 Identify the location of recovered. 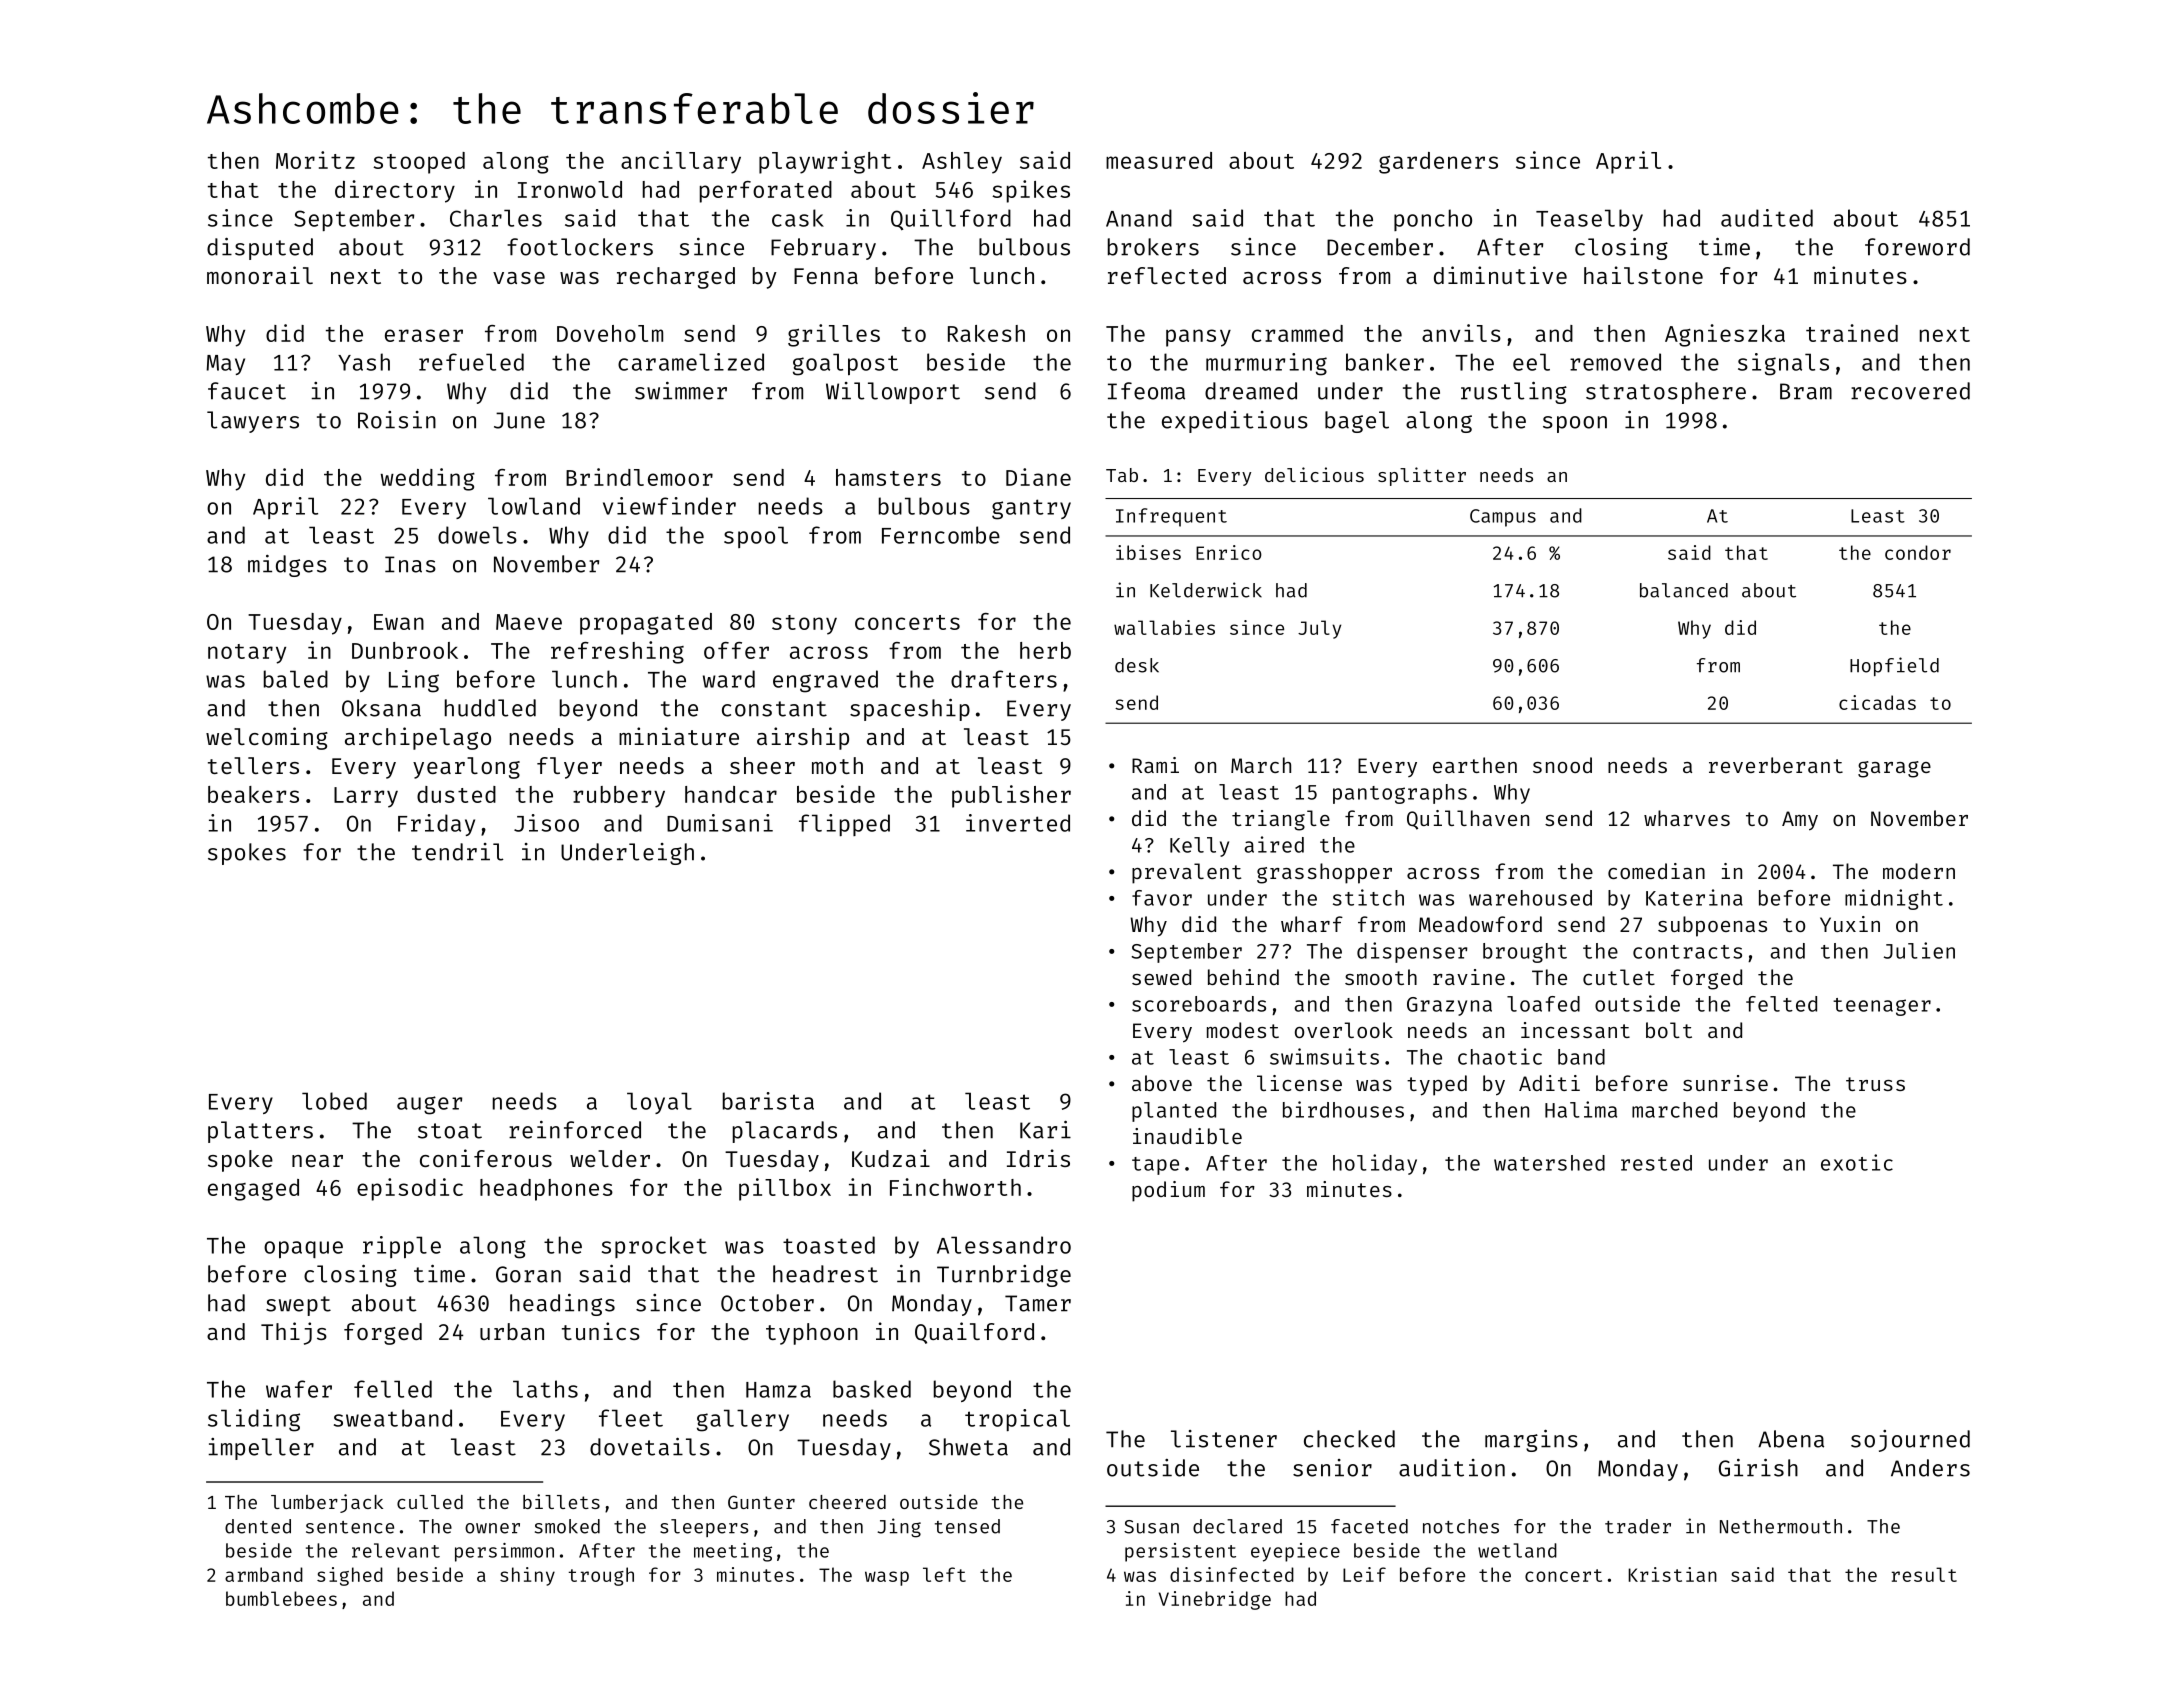
(1910, 391).
